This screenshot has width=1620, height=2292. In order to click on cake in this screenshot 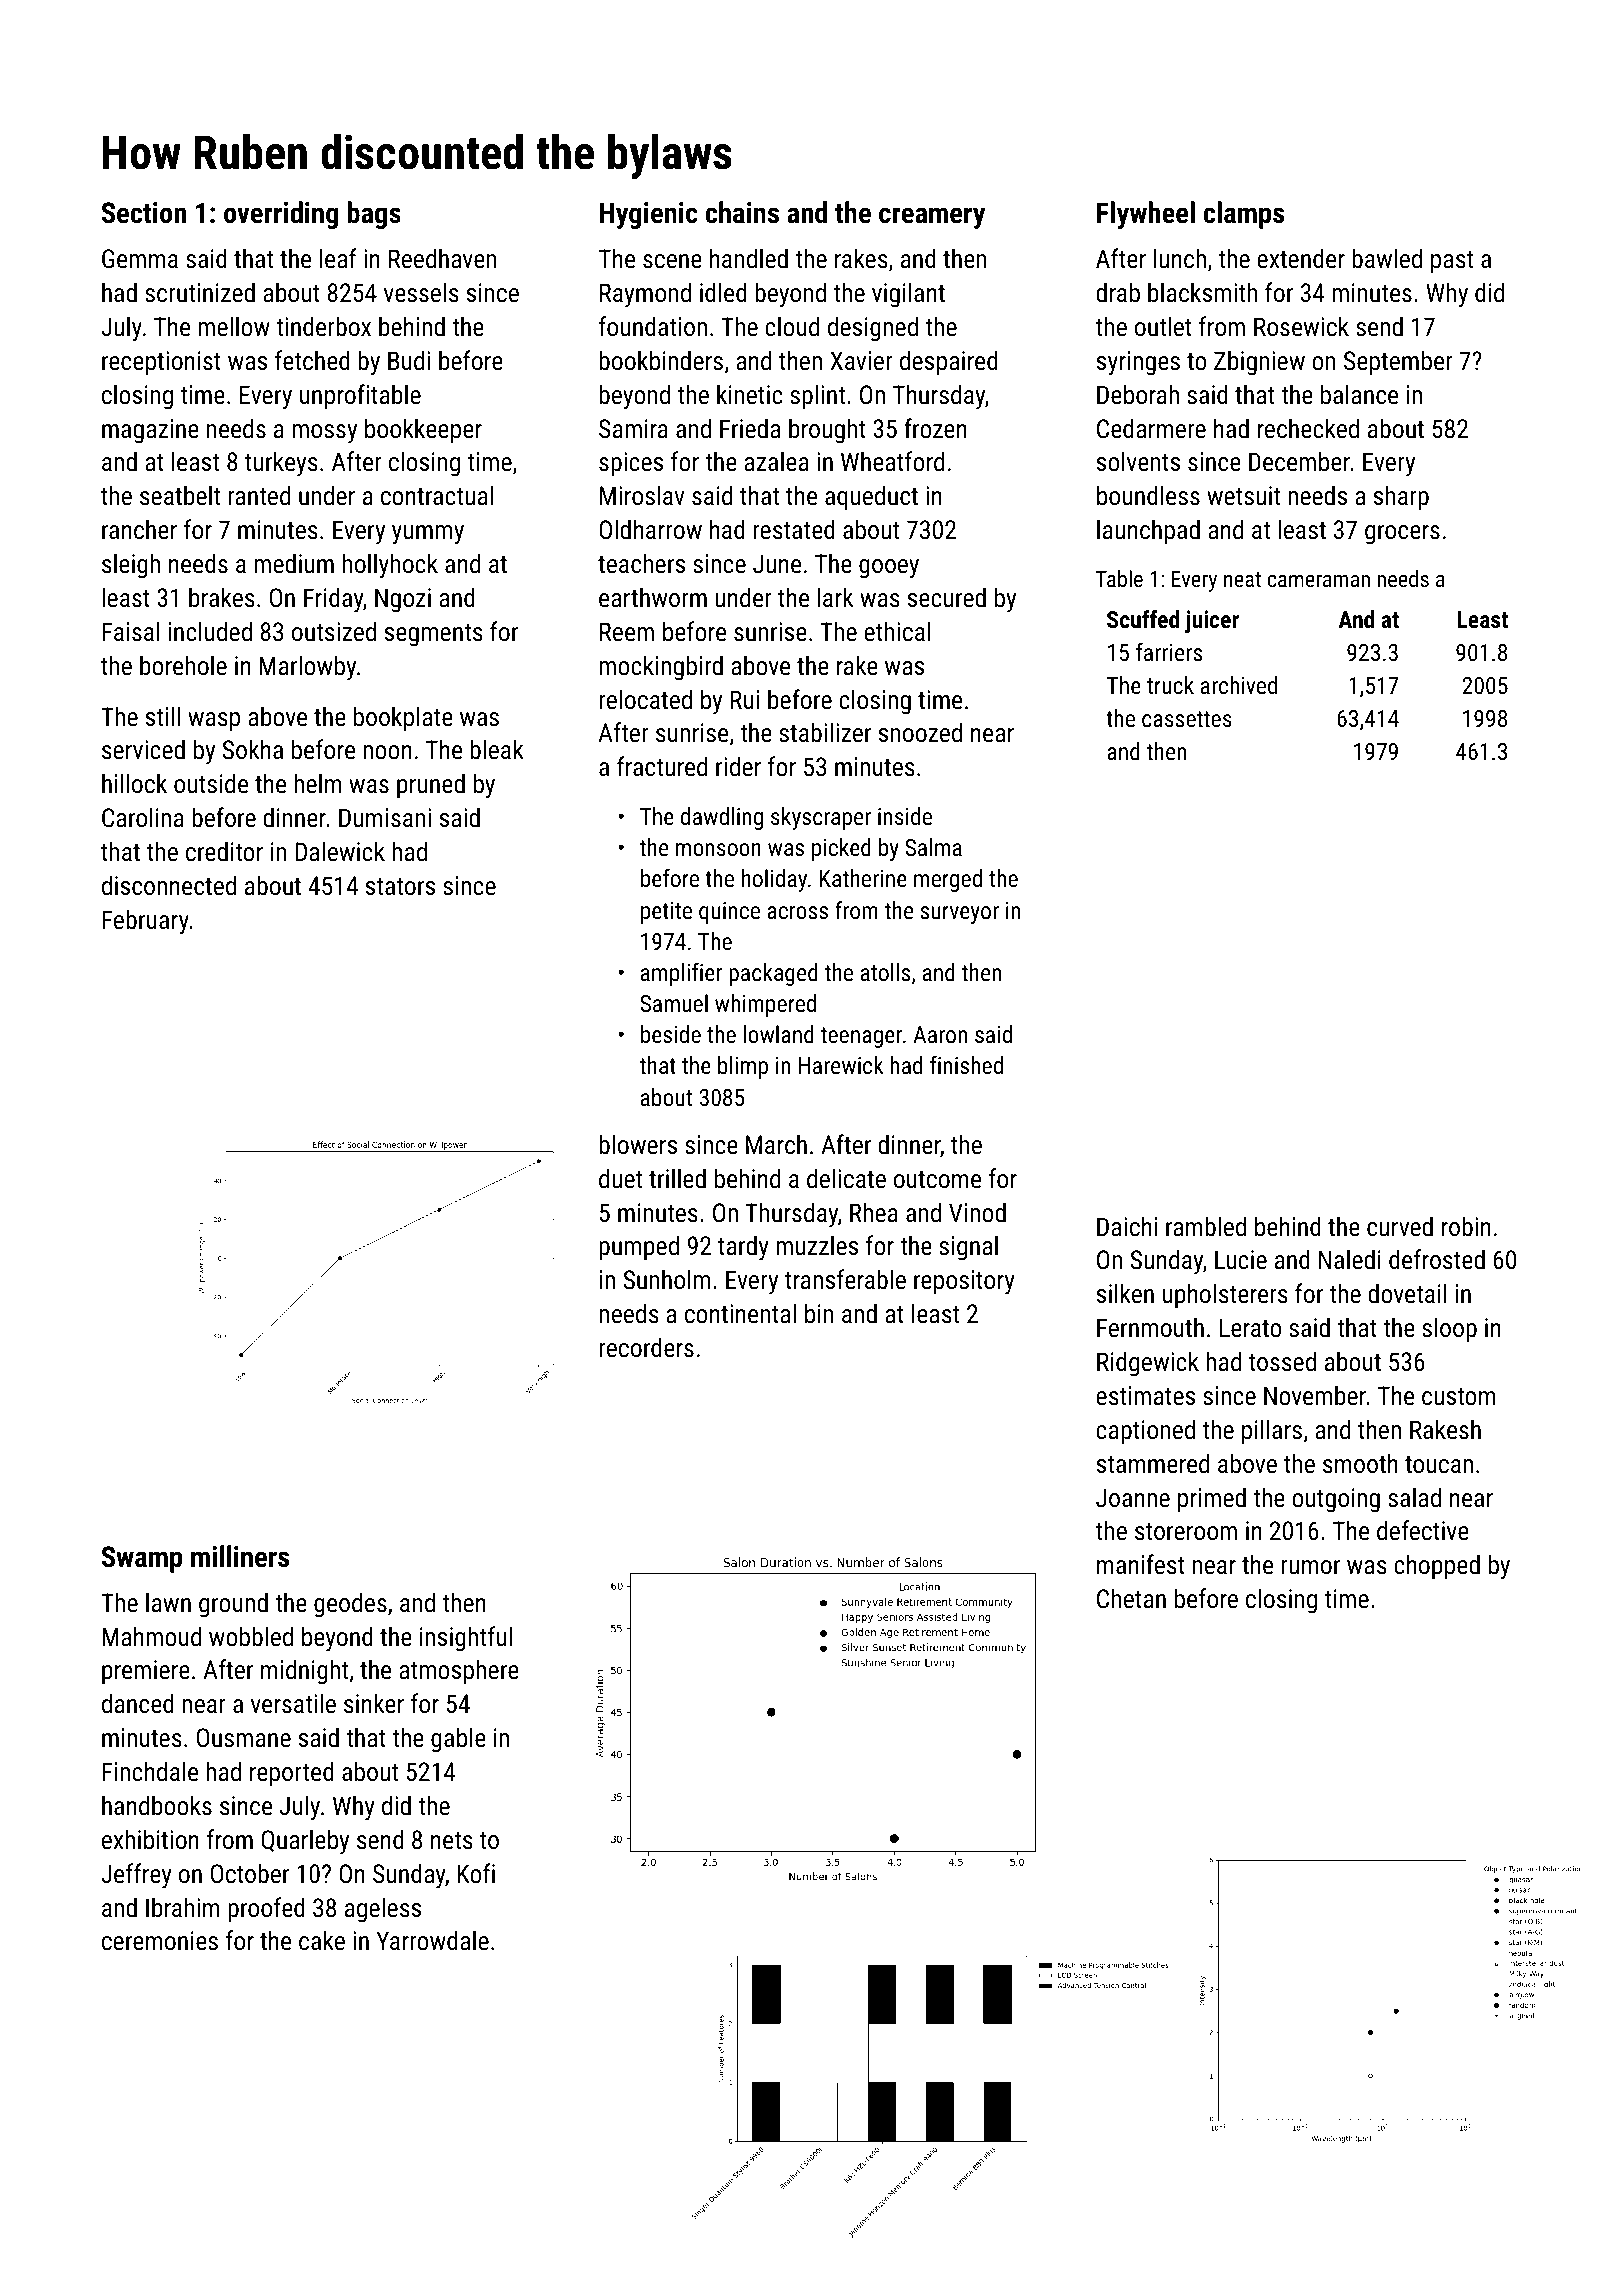, I will do `click(322, 1940)`.
